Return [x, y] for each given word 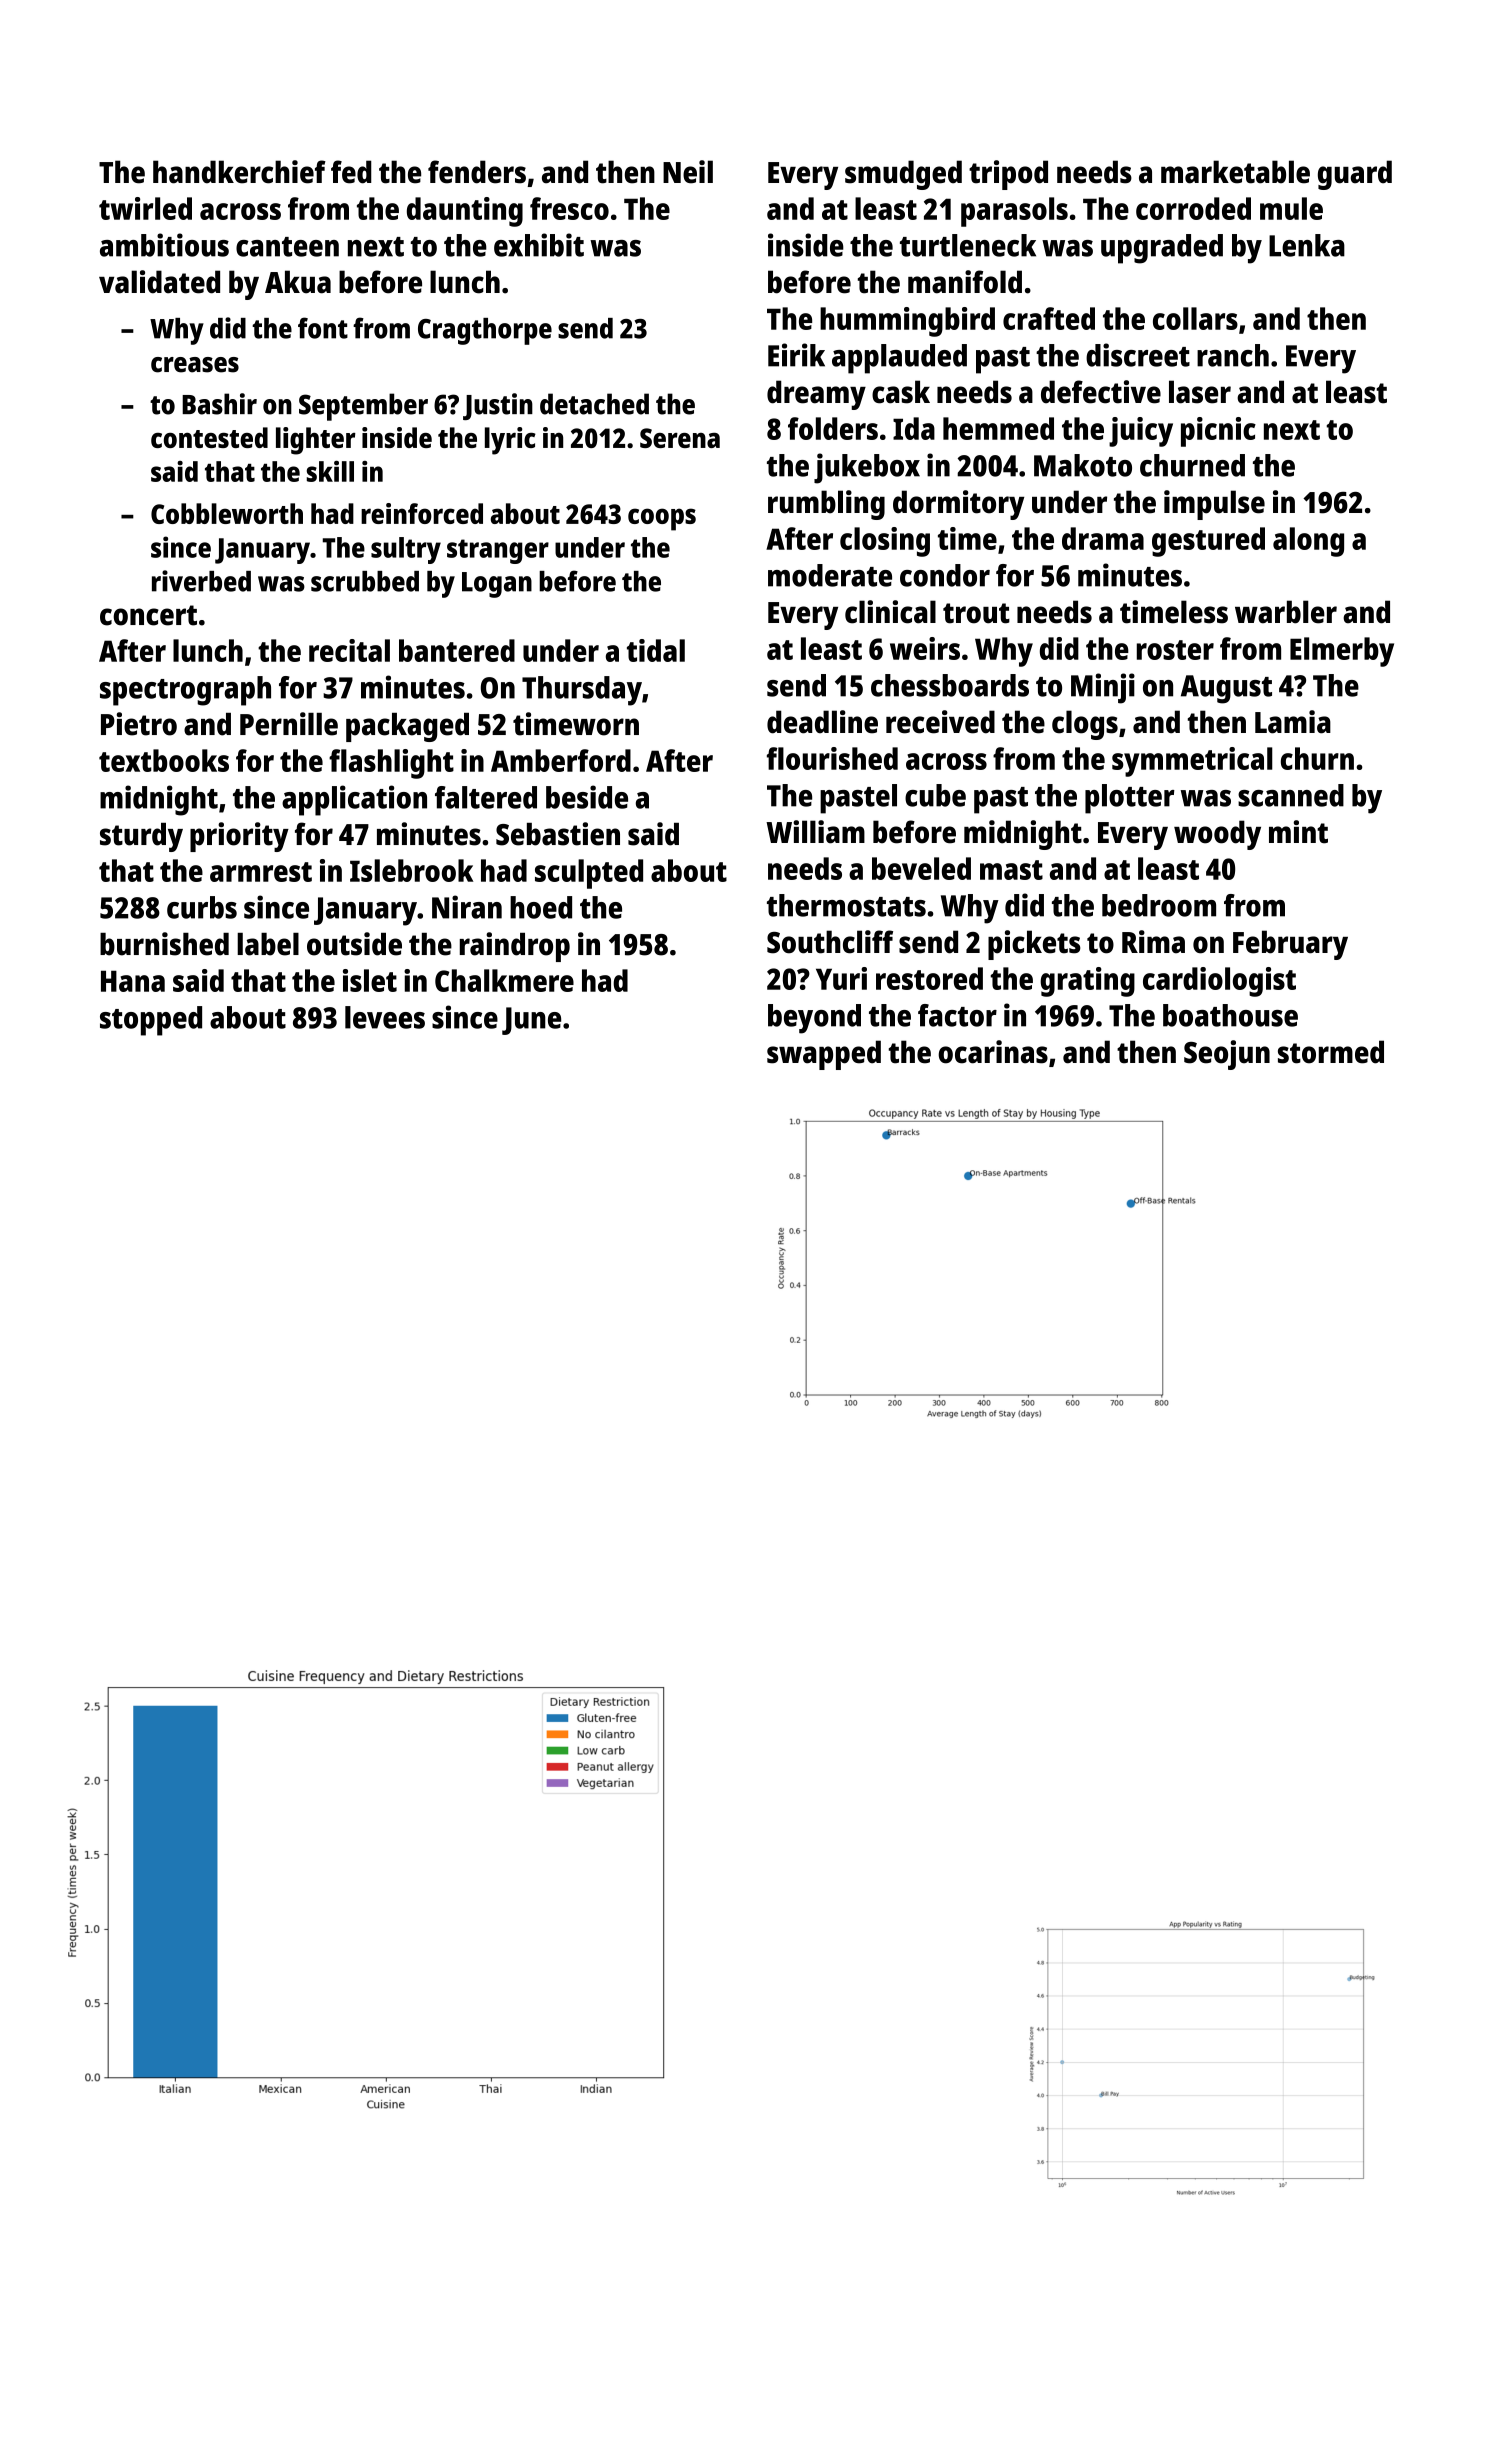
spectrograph [185, 691]
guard [1355, 175]
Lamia [1293, 722]
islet [370, 980]
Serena [680, 438]
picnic [1218, 432]
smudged [903, 175]
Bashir [219, 404]
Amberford [561, 760]
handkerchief [239, 172]
